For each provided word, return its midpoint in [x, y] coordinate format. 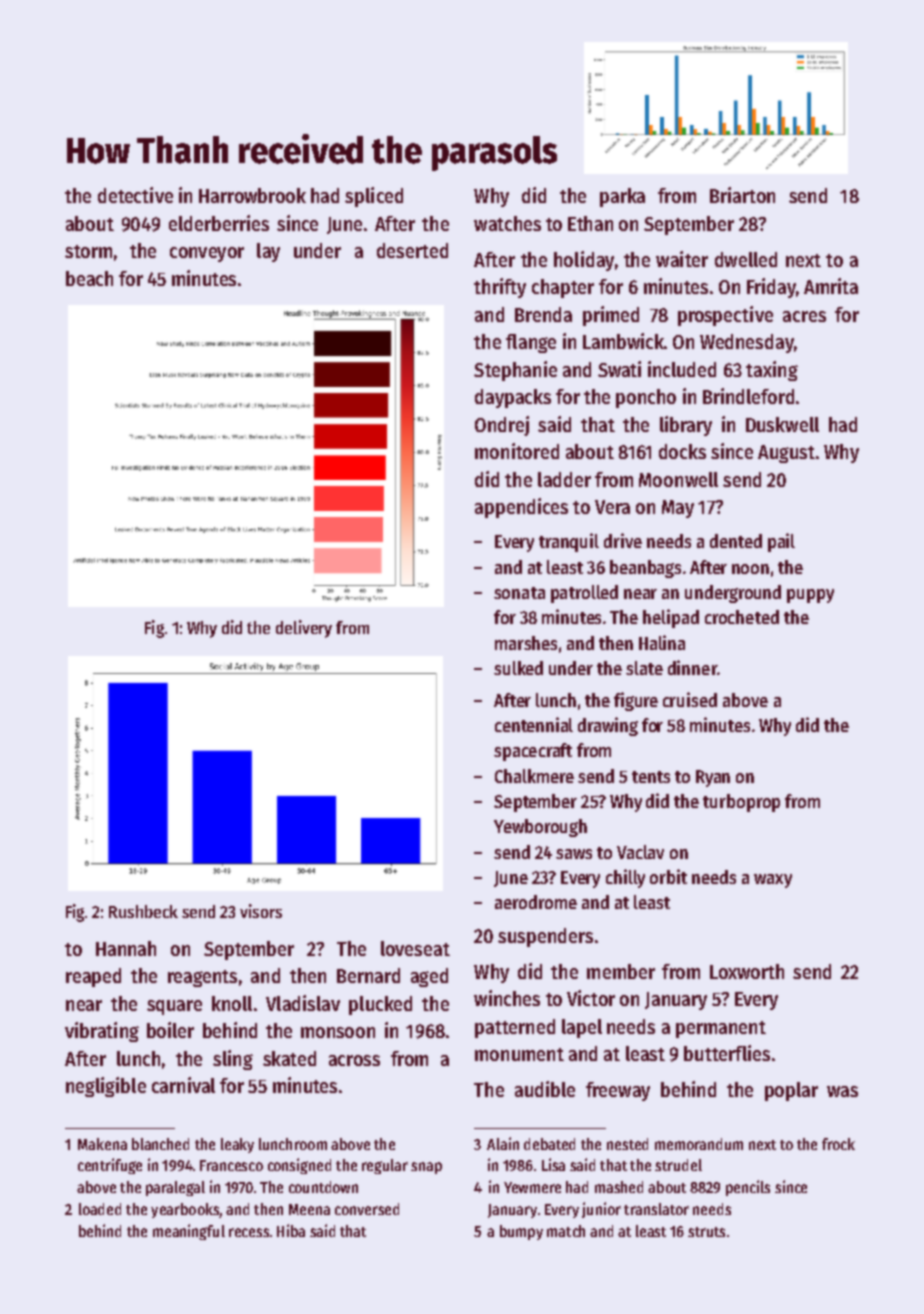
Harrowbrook [252, 195]
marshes [526, 643]
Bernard [368, 975]
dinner [692, 667]
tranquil [569, 542]
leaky [237, 1145]
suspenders [545, 937]
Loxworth [747, 971]
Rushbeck [143, 911]
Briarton [742, 195]
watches [507, 223]
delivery [304, 629]
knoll [232, 1003]
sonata [519, 593]
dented [736, 541]
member [621, 971]
